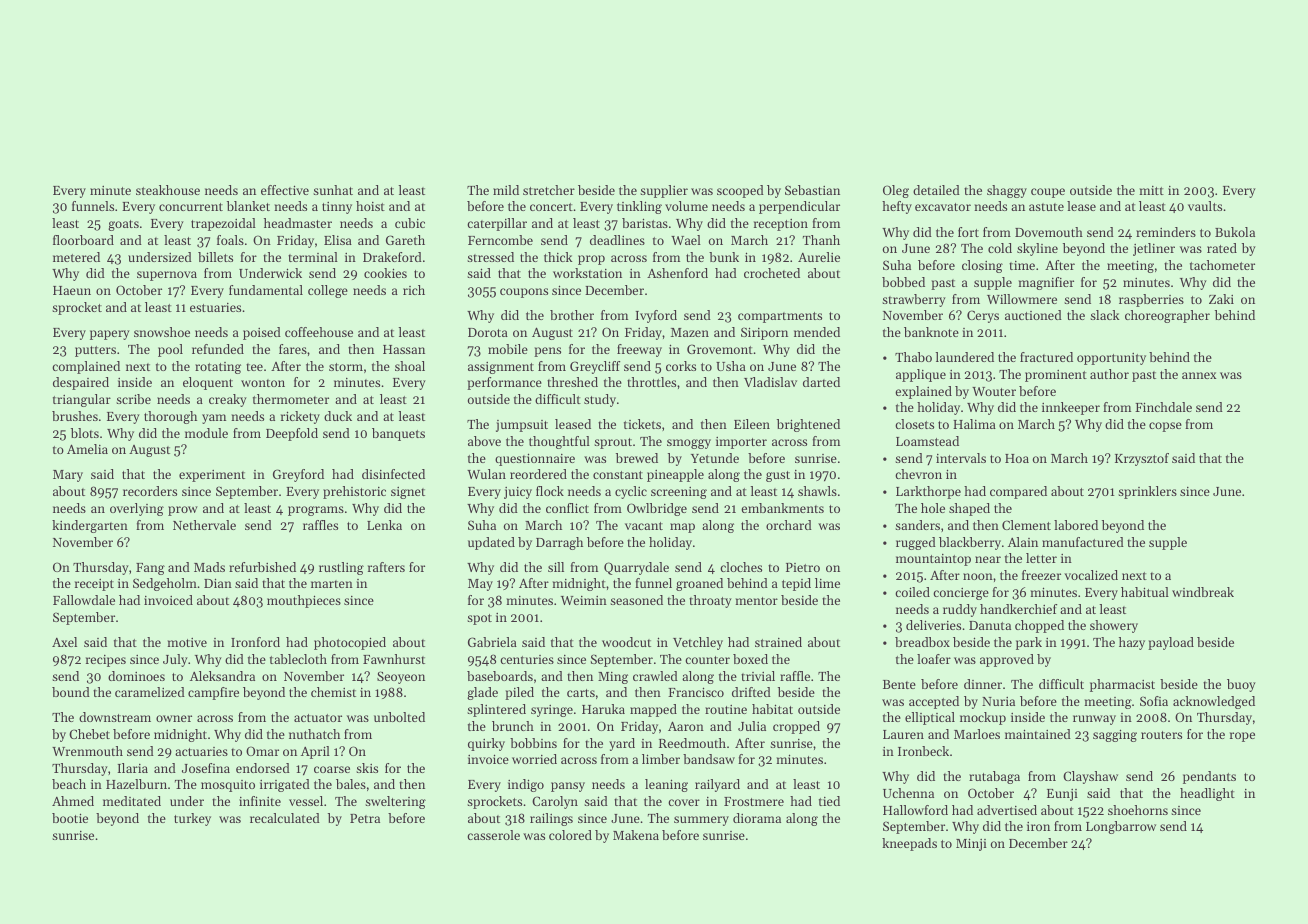 The height and width of the document is (924, 1308). Describe the element at coordinates (384, 525) in the document. I see `Lenka` at that location.
